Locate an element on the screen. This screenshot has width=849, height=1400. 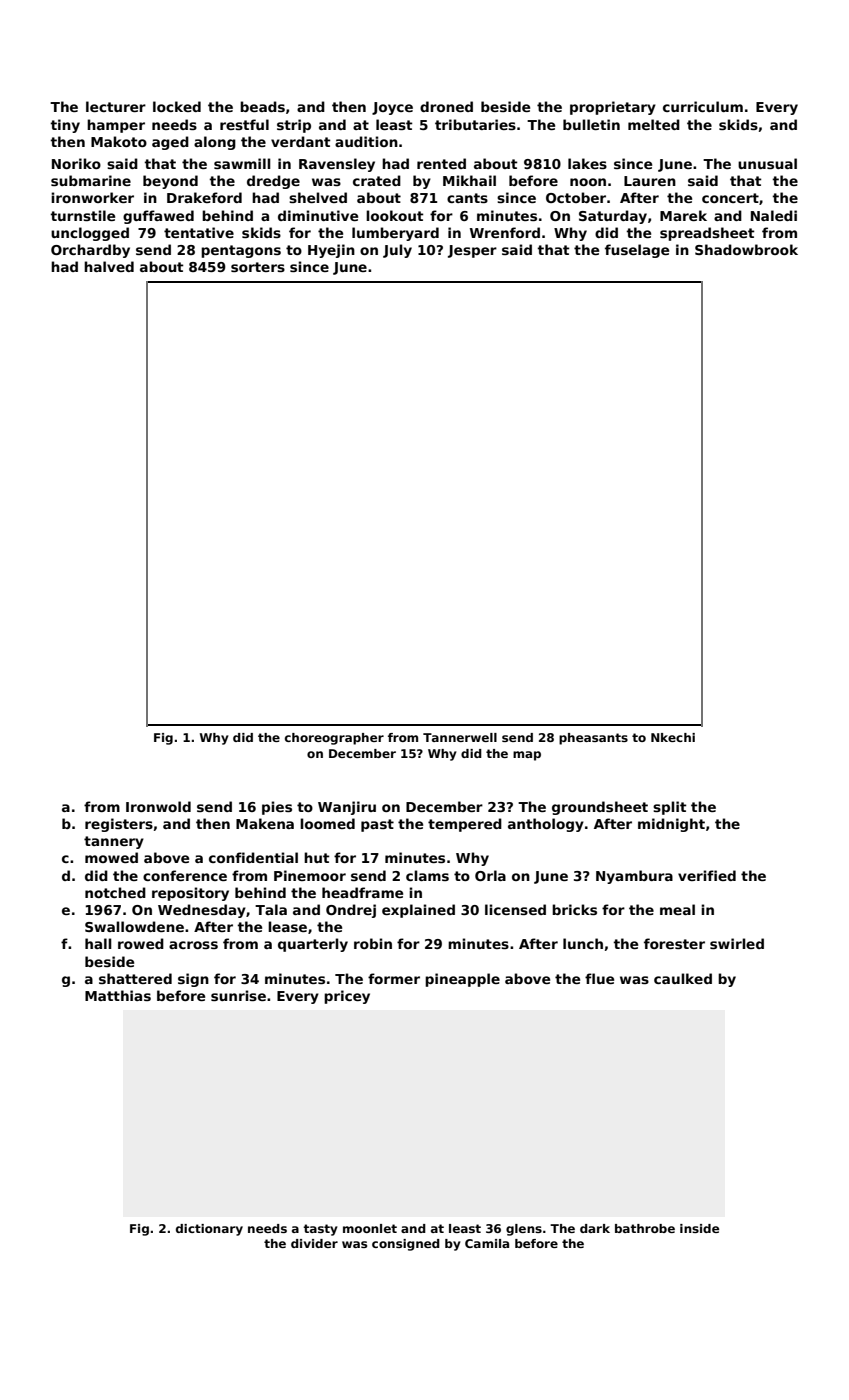
Joyce is located at coordinates (392, 108).
